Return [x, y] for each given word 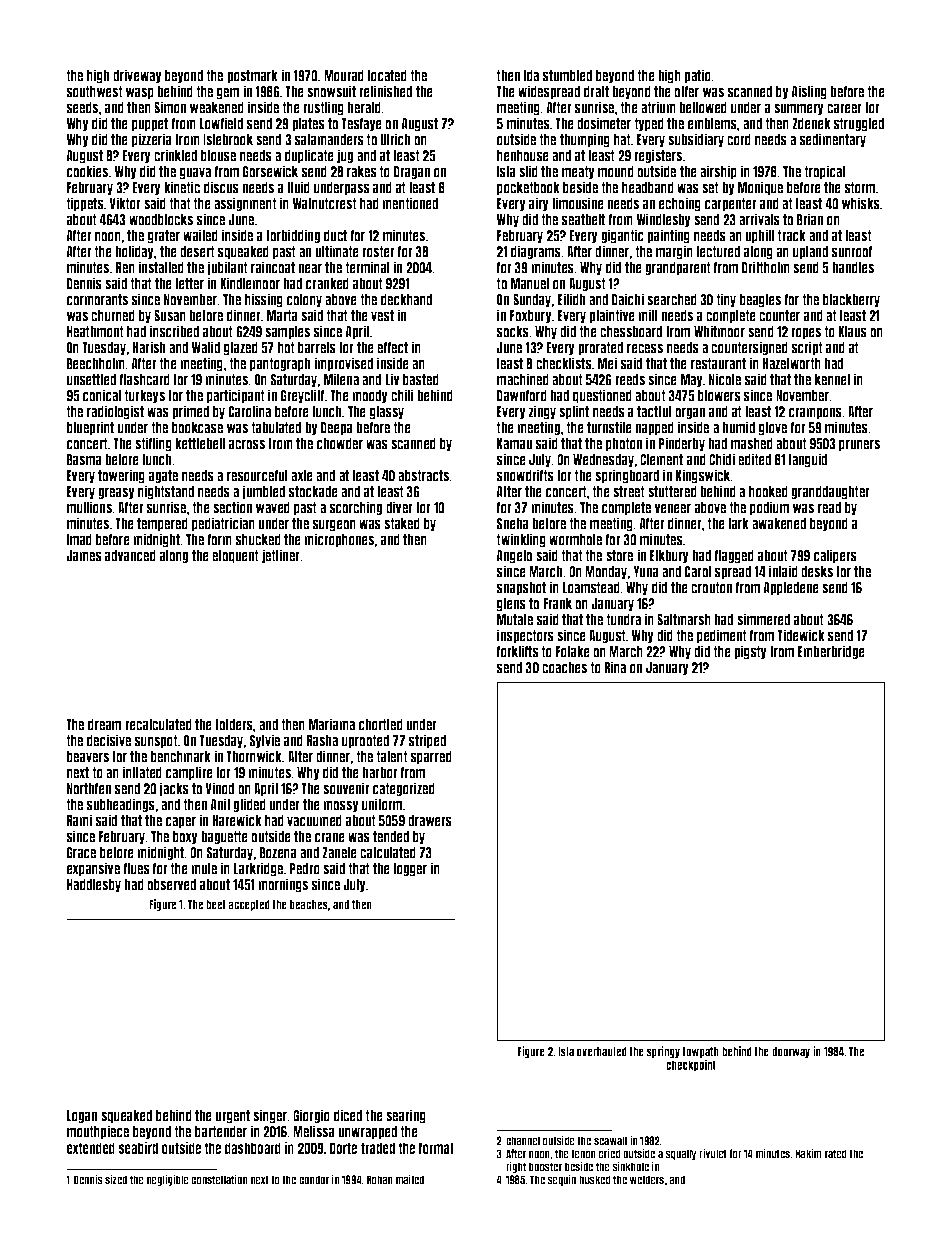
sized [116, 1179]
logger [410, 869]
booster [545, 1167]
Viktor [125, 203]
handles [853, 268]
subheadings [121, 805]
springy [663, 1052]
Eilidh [571, 299]
